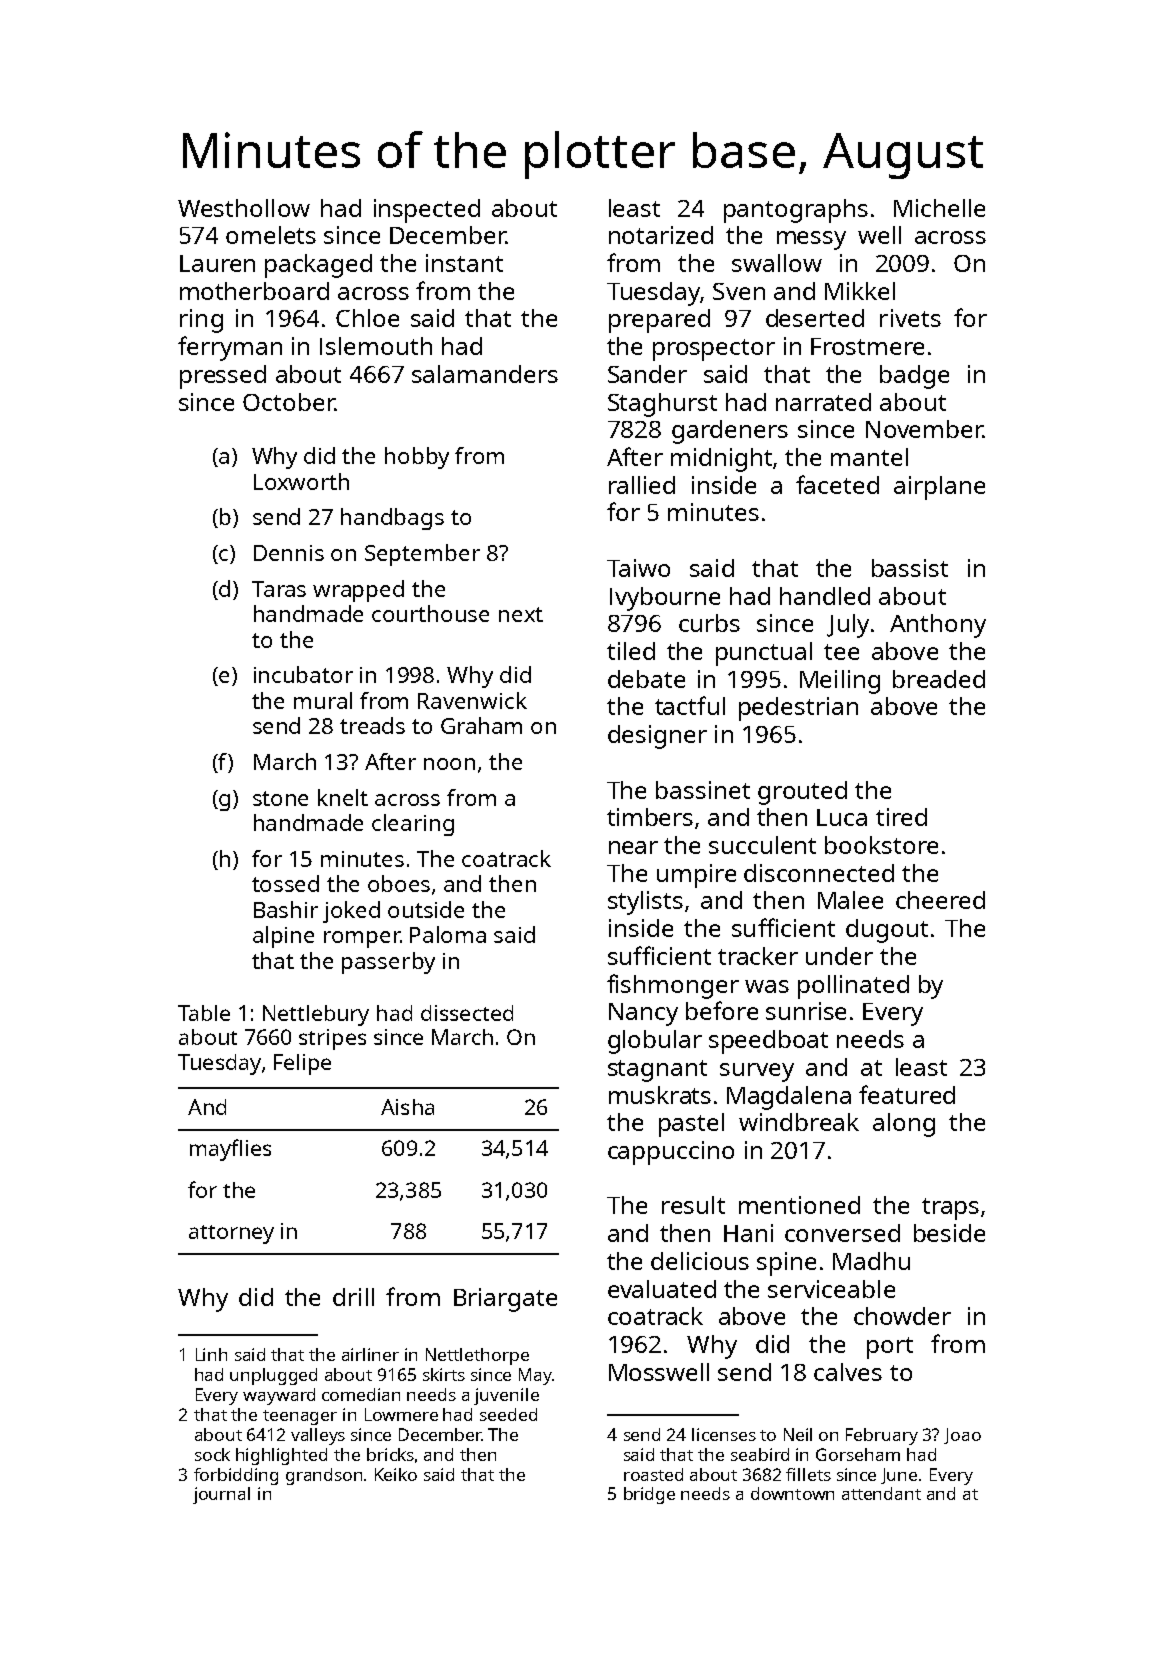  What do you see at coordinates (230, 1150) in the document?
I see `mayflies` at bounding box center [230, 1150].
